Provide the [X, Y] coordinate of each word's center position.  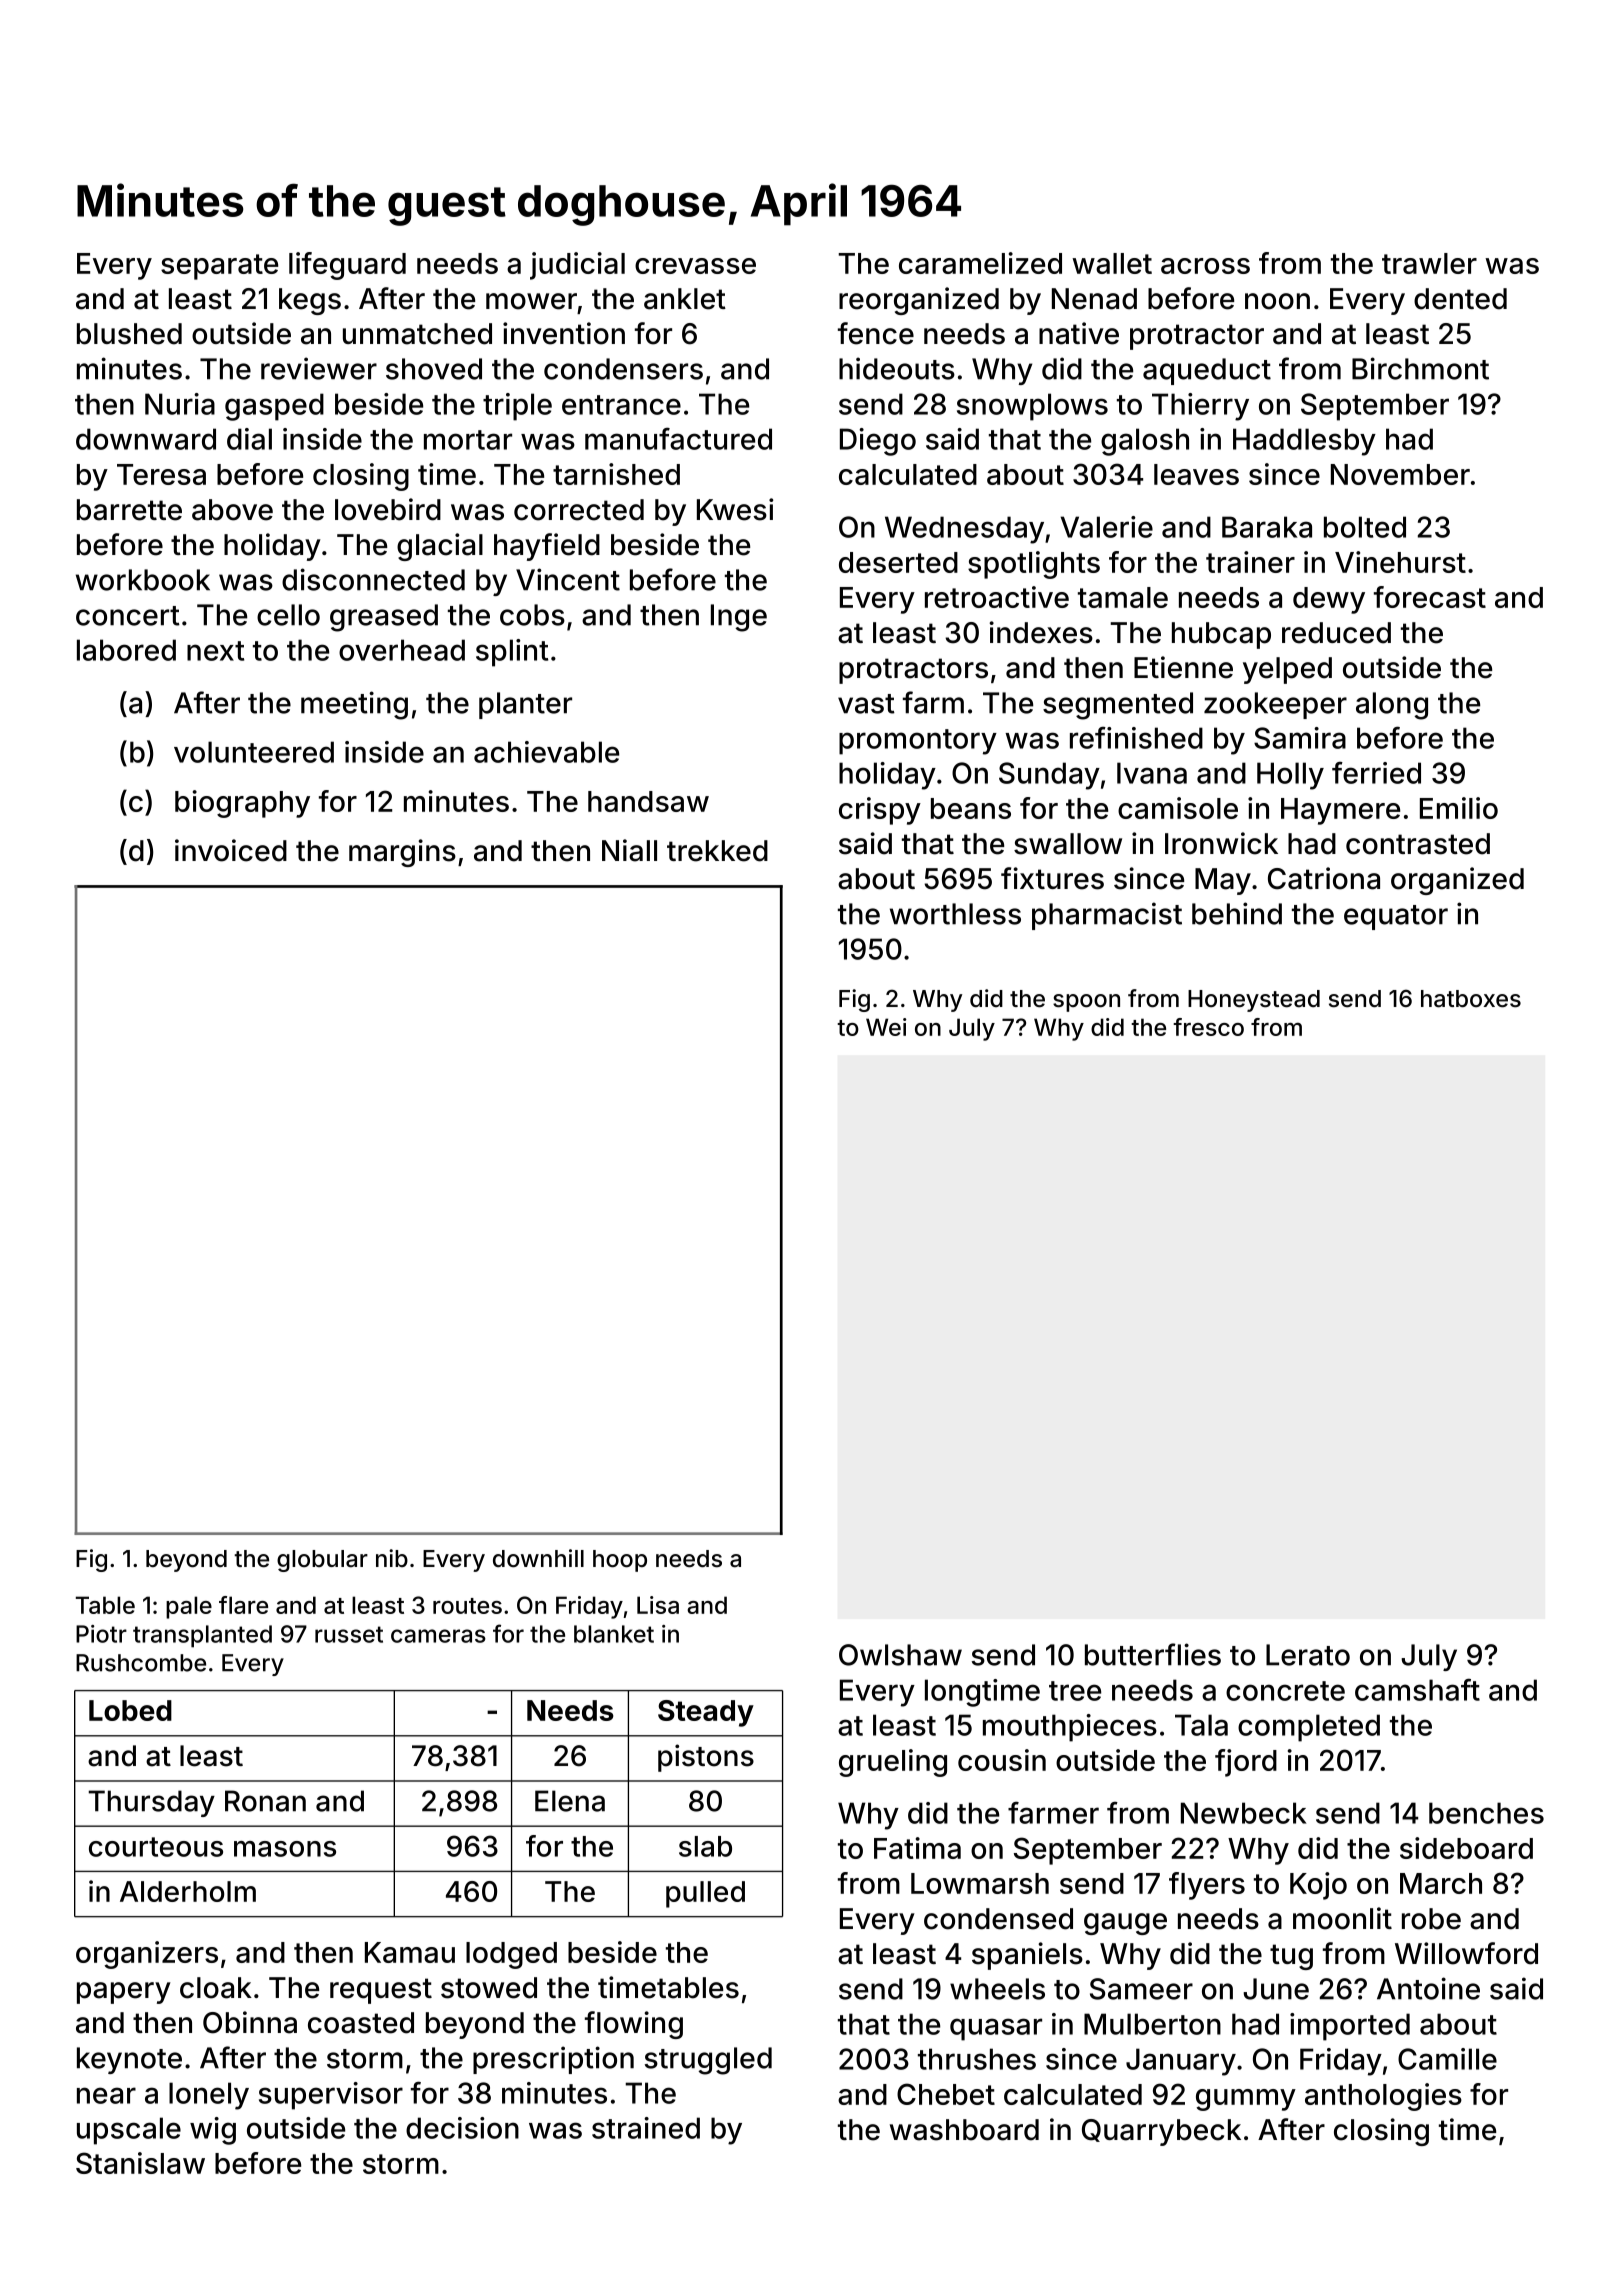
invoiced [231, 850]
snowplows [1032, 407]
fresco [1208, 1027]
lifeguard [347, 266]
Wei [886, 1027]
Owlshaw [900, 1655]
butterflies [1153, 1654]
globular [322, 1561]
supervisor [331, 2096]
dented [1460, 299]
